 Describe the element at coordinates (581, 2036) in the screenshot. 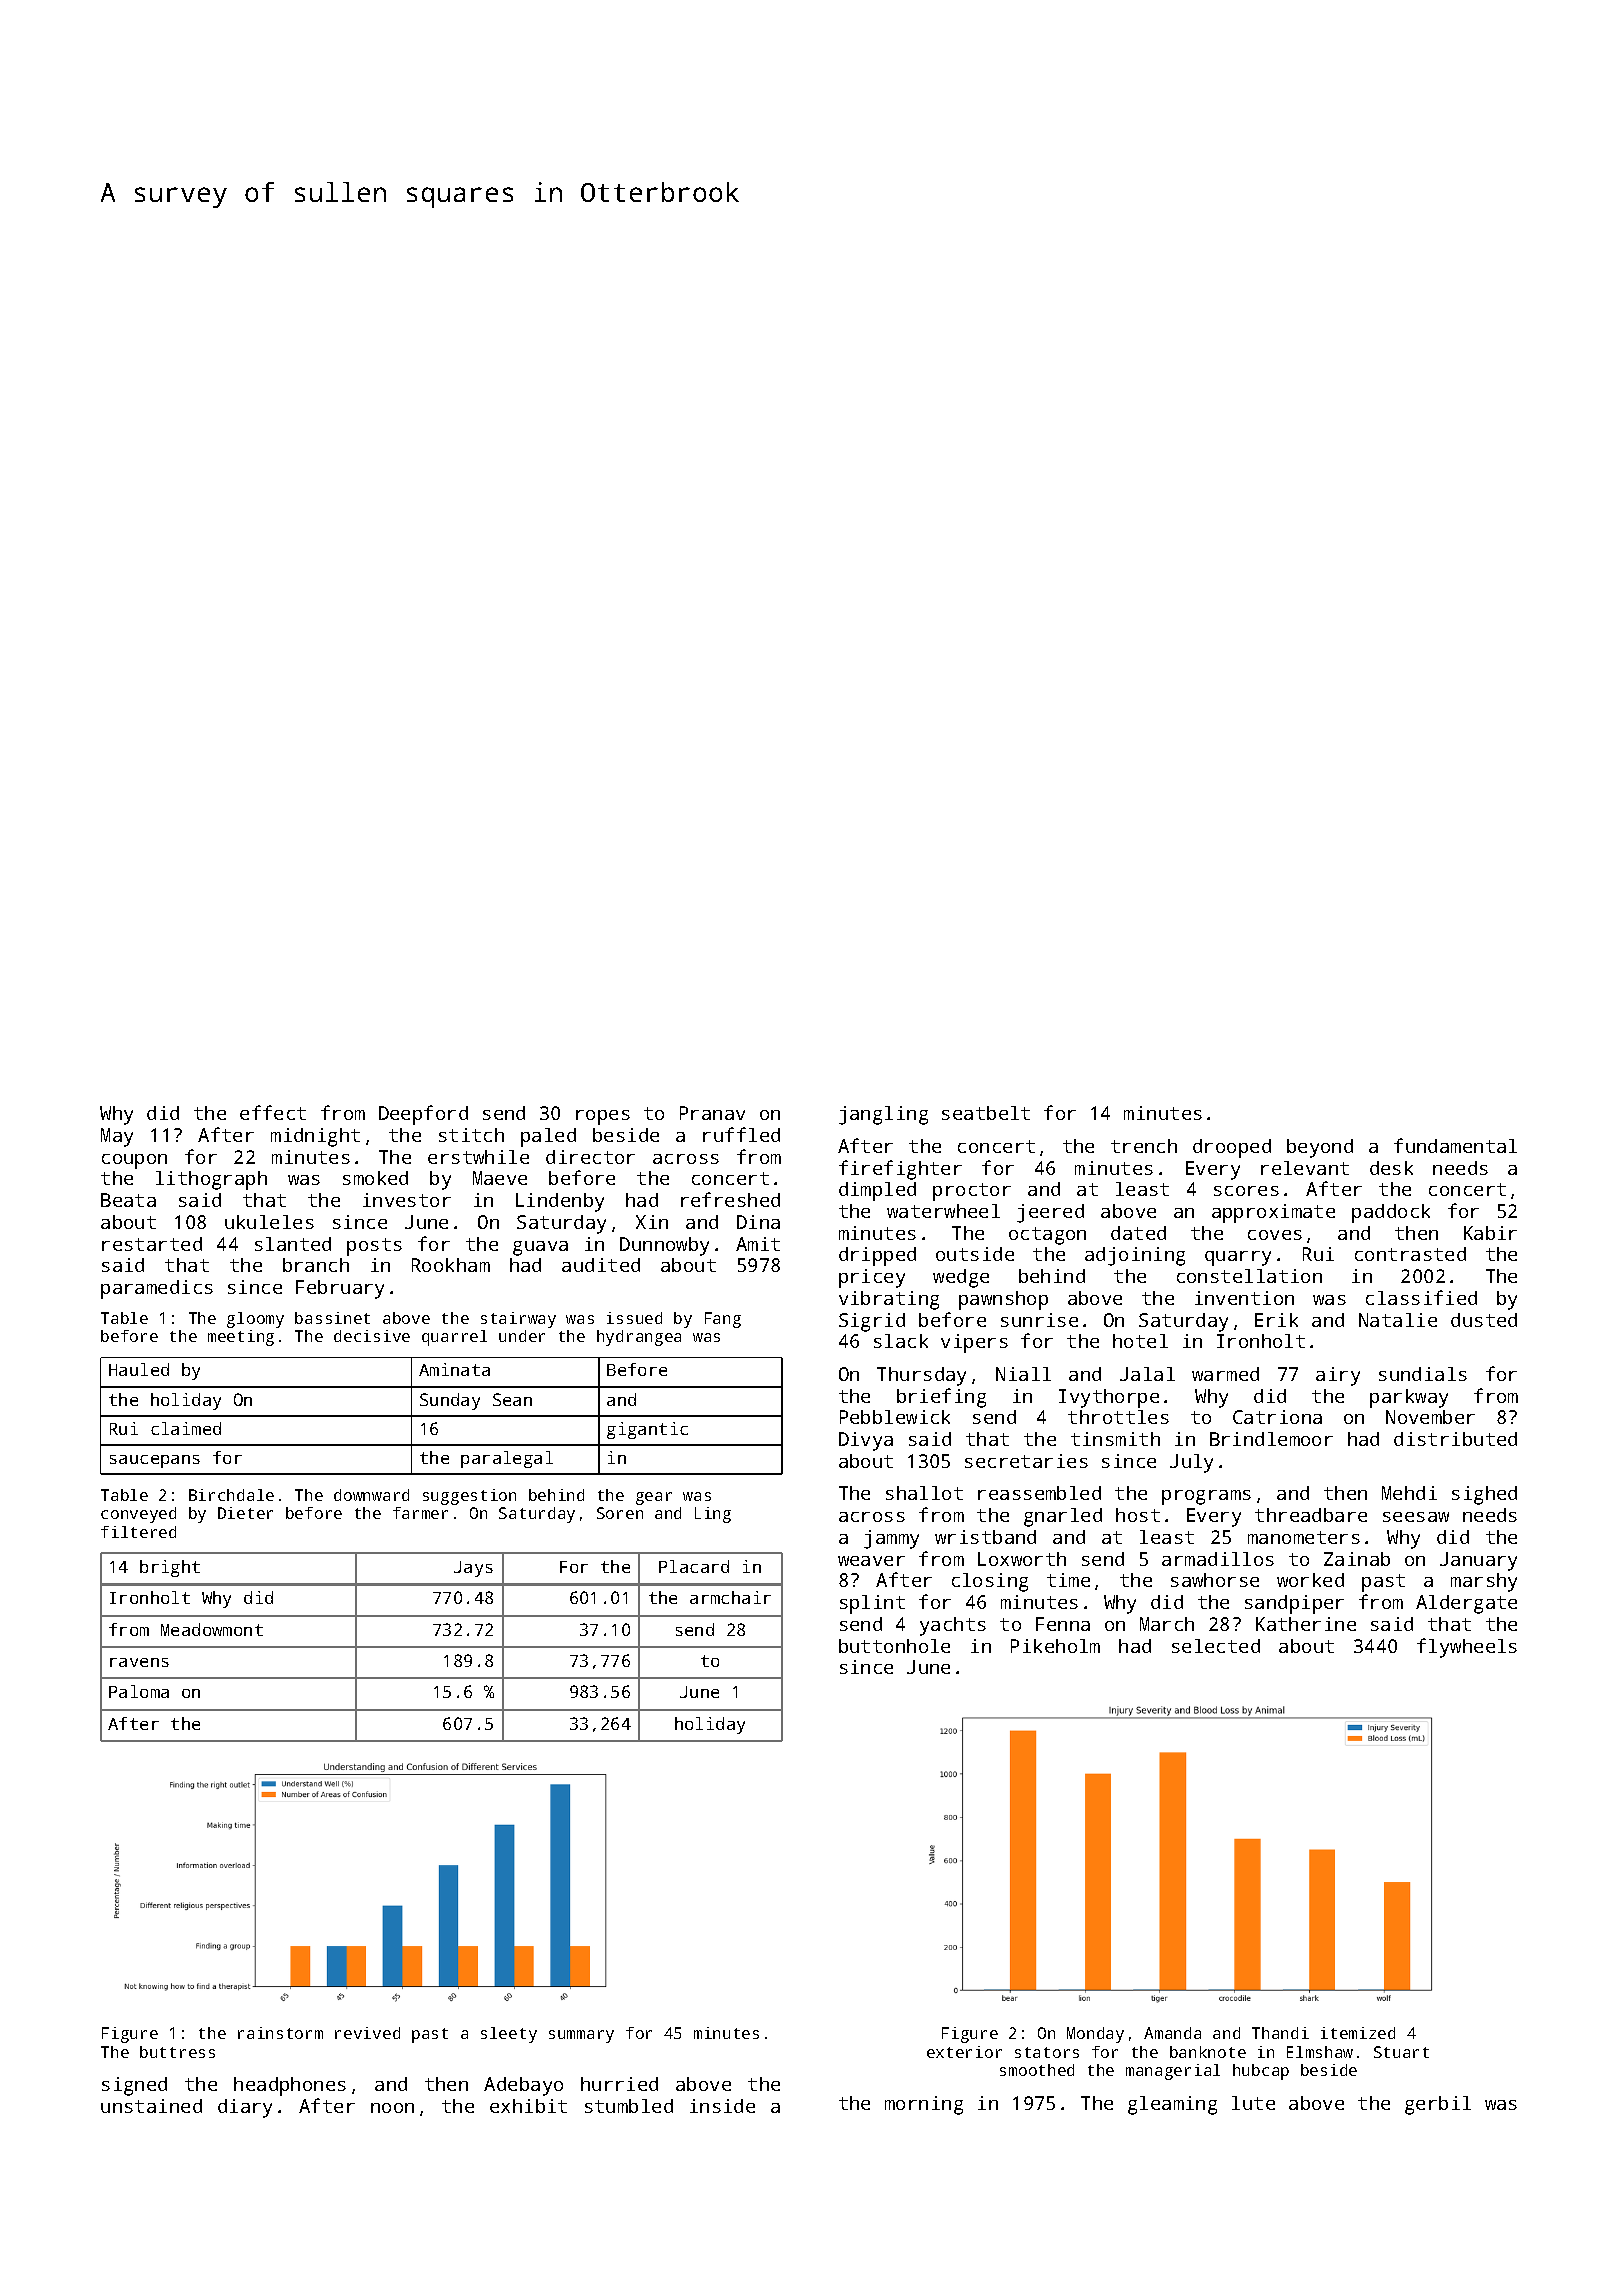

I see `summary` at that location.
